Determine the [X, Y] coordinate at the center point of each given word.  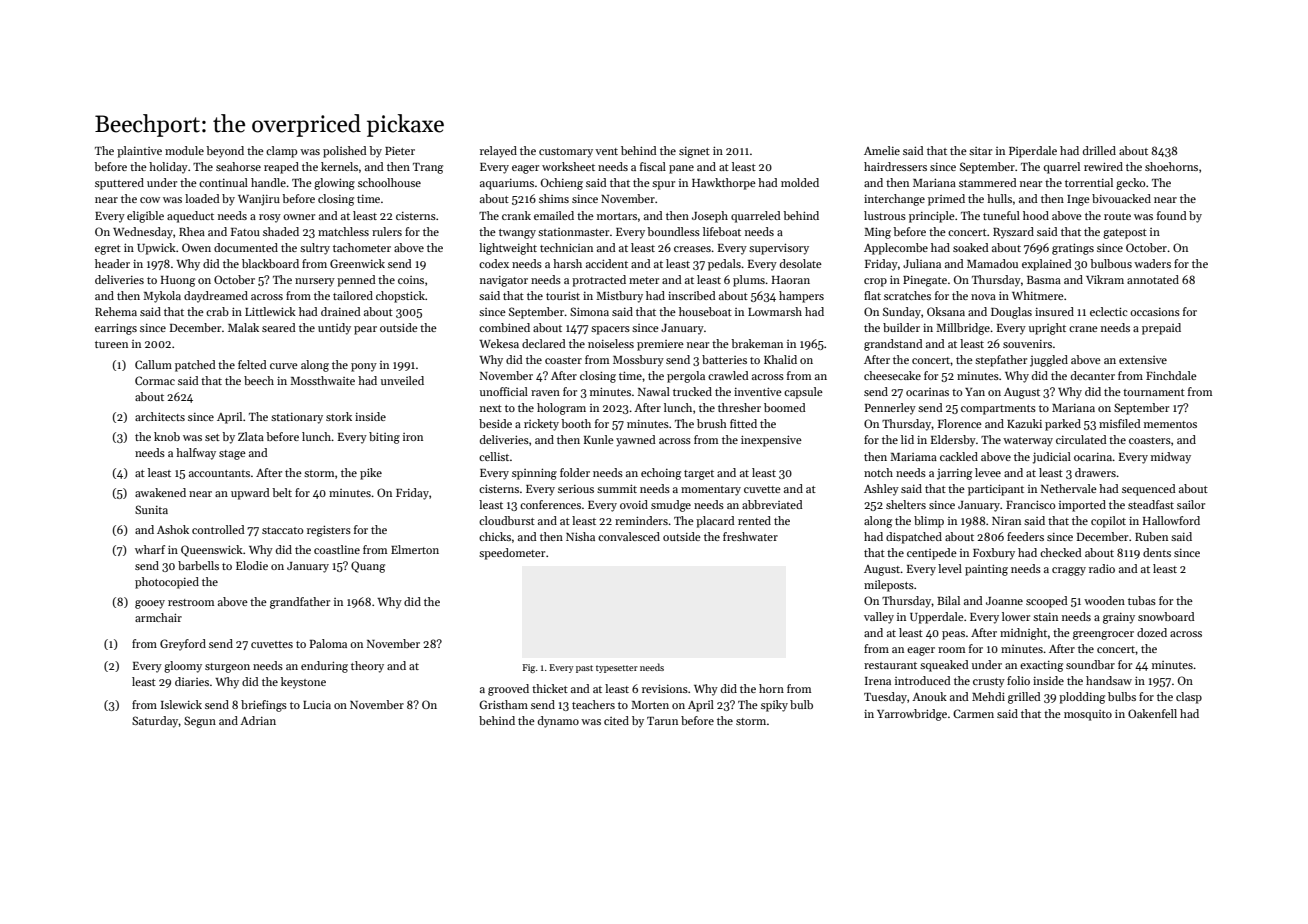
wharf [150, 549]
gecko [1130, 184]
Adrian [258, 720]
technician [566, 247]
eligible [145, 217]
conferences [550, 504]
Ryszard [1013, 233]
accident [607, 263]
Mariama [913, 457]
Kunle [599, 439]
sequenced [1149, 490]
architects [160, 416]
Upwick [156, 249]
